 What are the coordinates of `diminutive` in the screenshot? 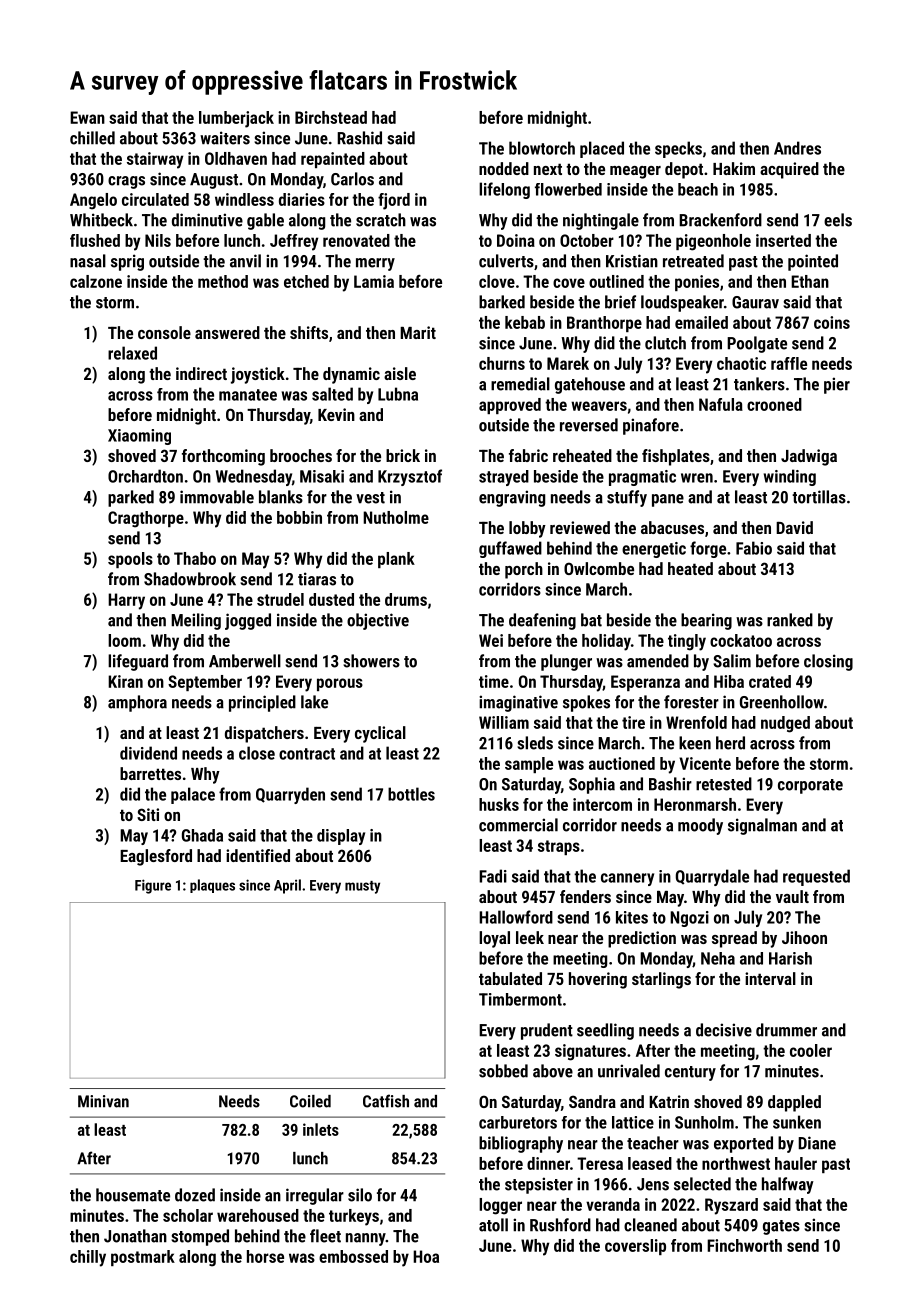 It's located at (207, 220).
